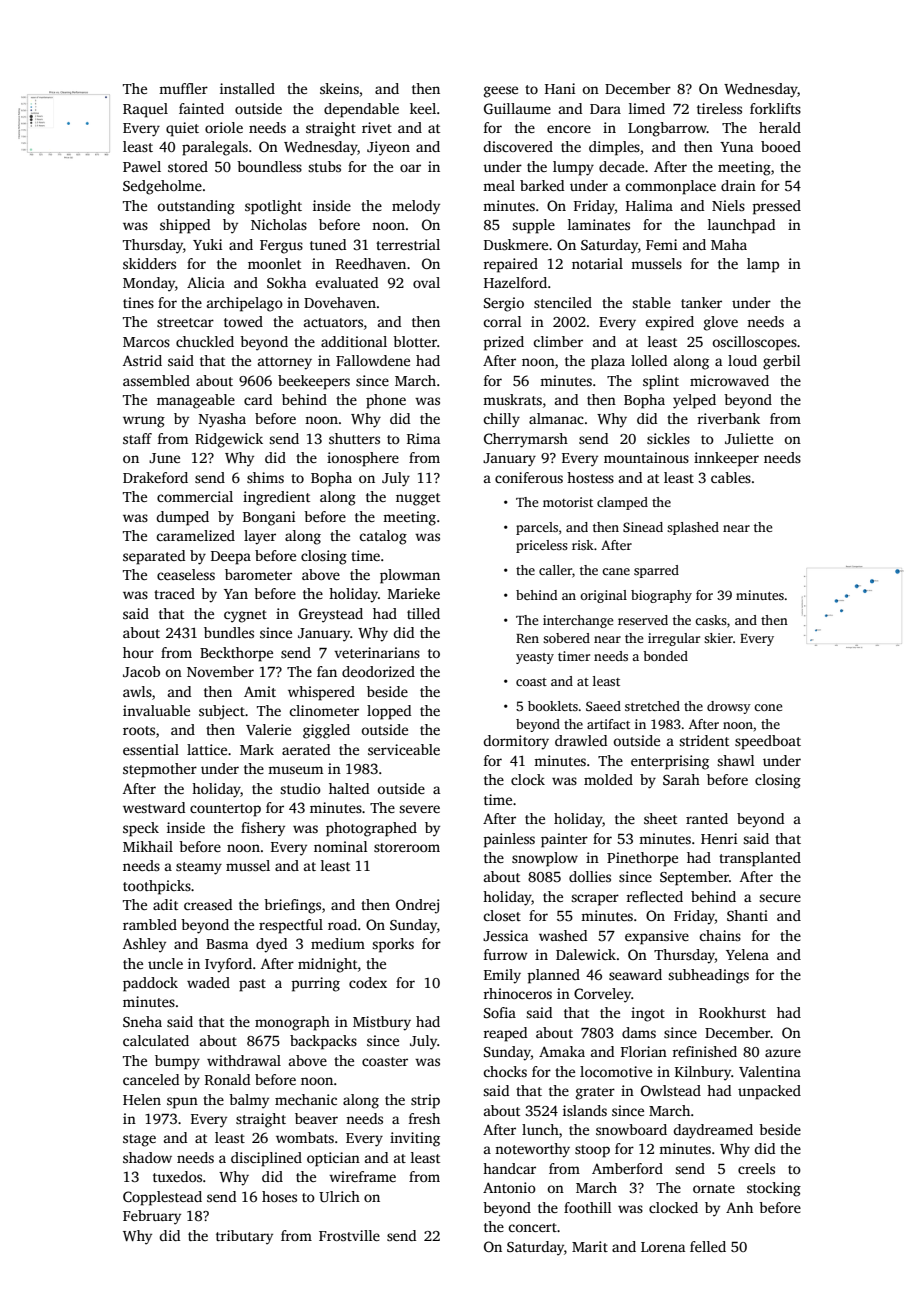 This screenshot has height=1314, width=924. I want to click on cables, so click(731, 477).
